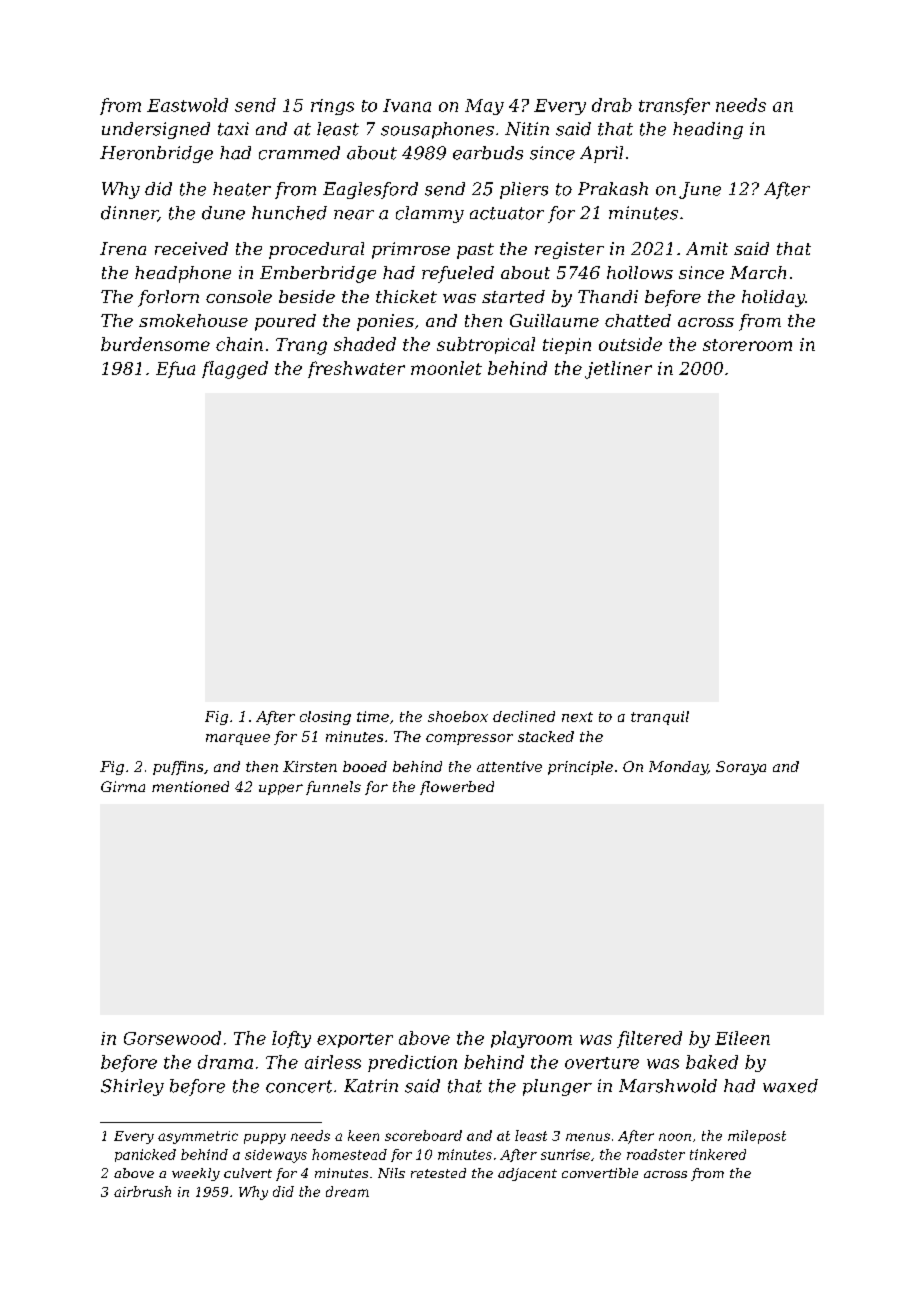  I want to click on flowerbed, so click(457, 788).
